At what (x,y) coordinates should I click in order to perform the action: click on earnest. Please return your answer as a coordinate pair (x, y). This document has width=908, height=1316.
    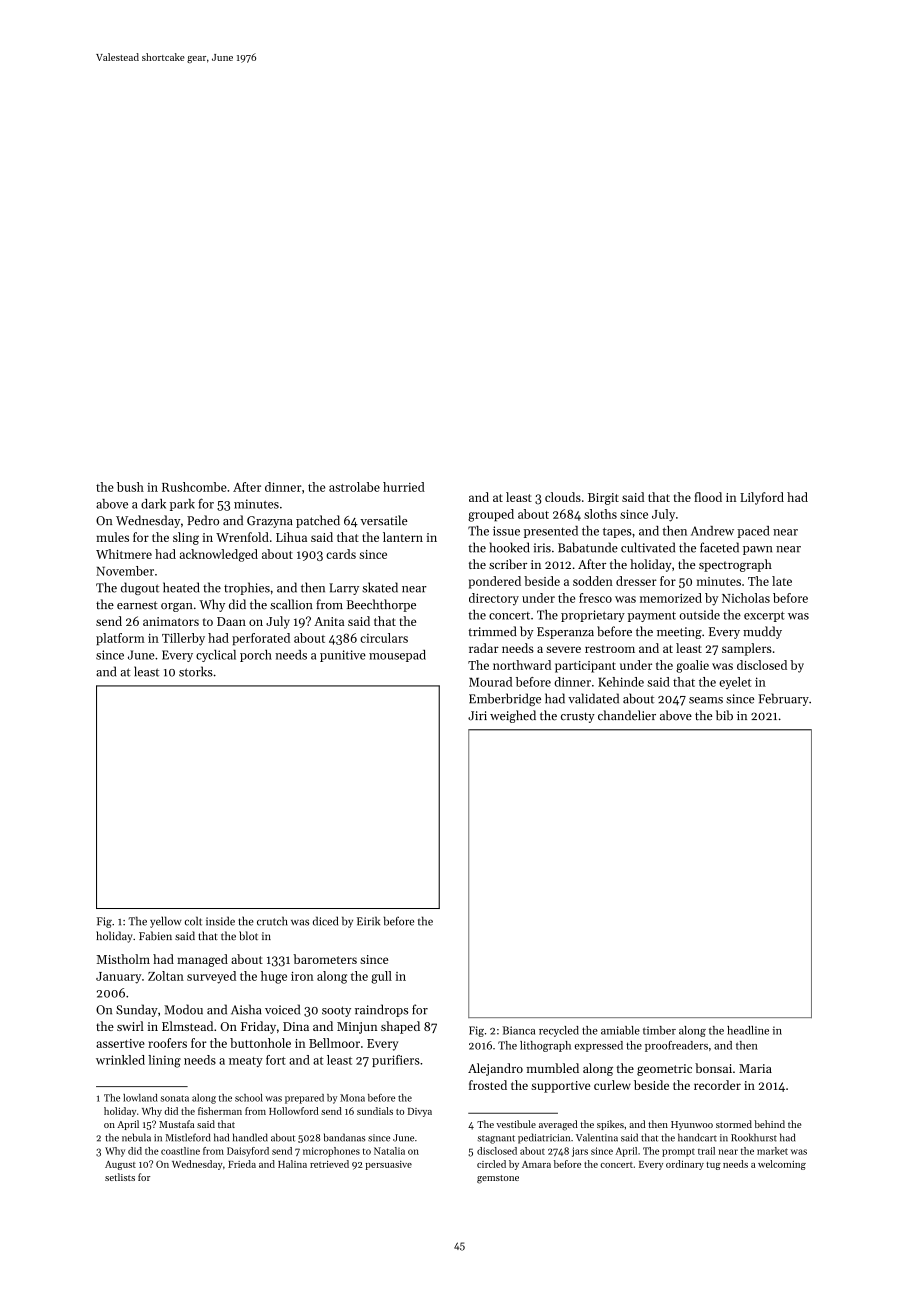
    Looking at the image, I should click on (137, 605).
